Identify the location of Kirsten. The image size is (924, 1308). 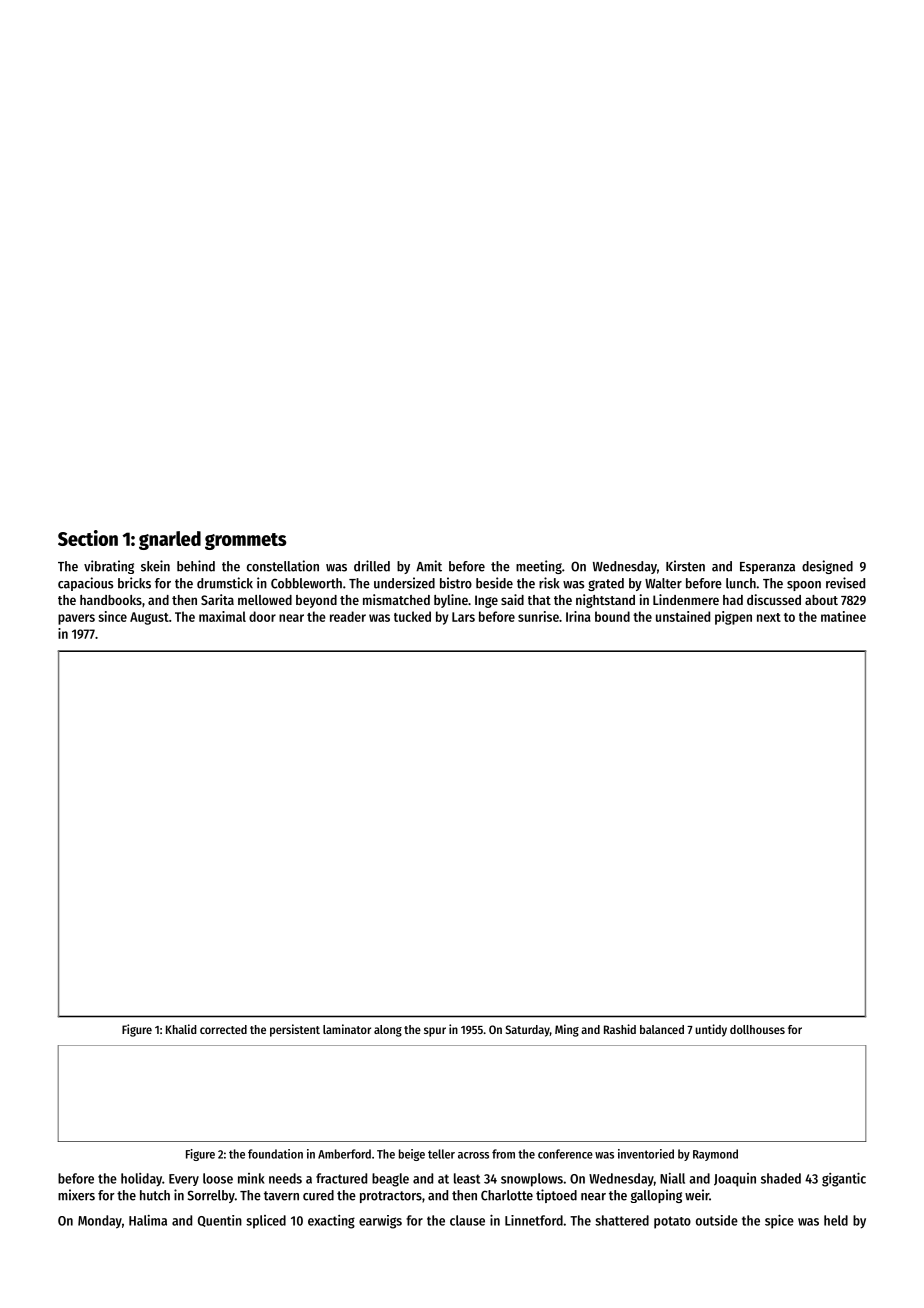
(685, 566).
